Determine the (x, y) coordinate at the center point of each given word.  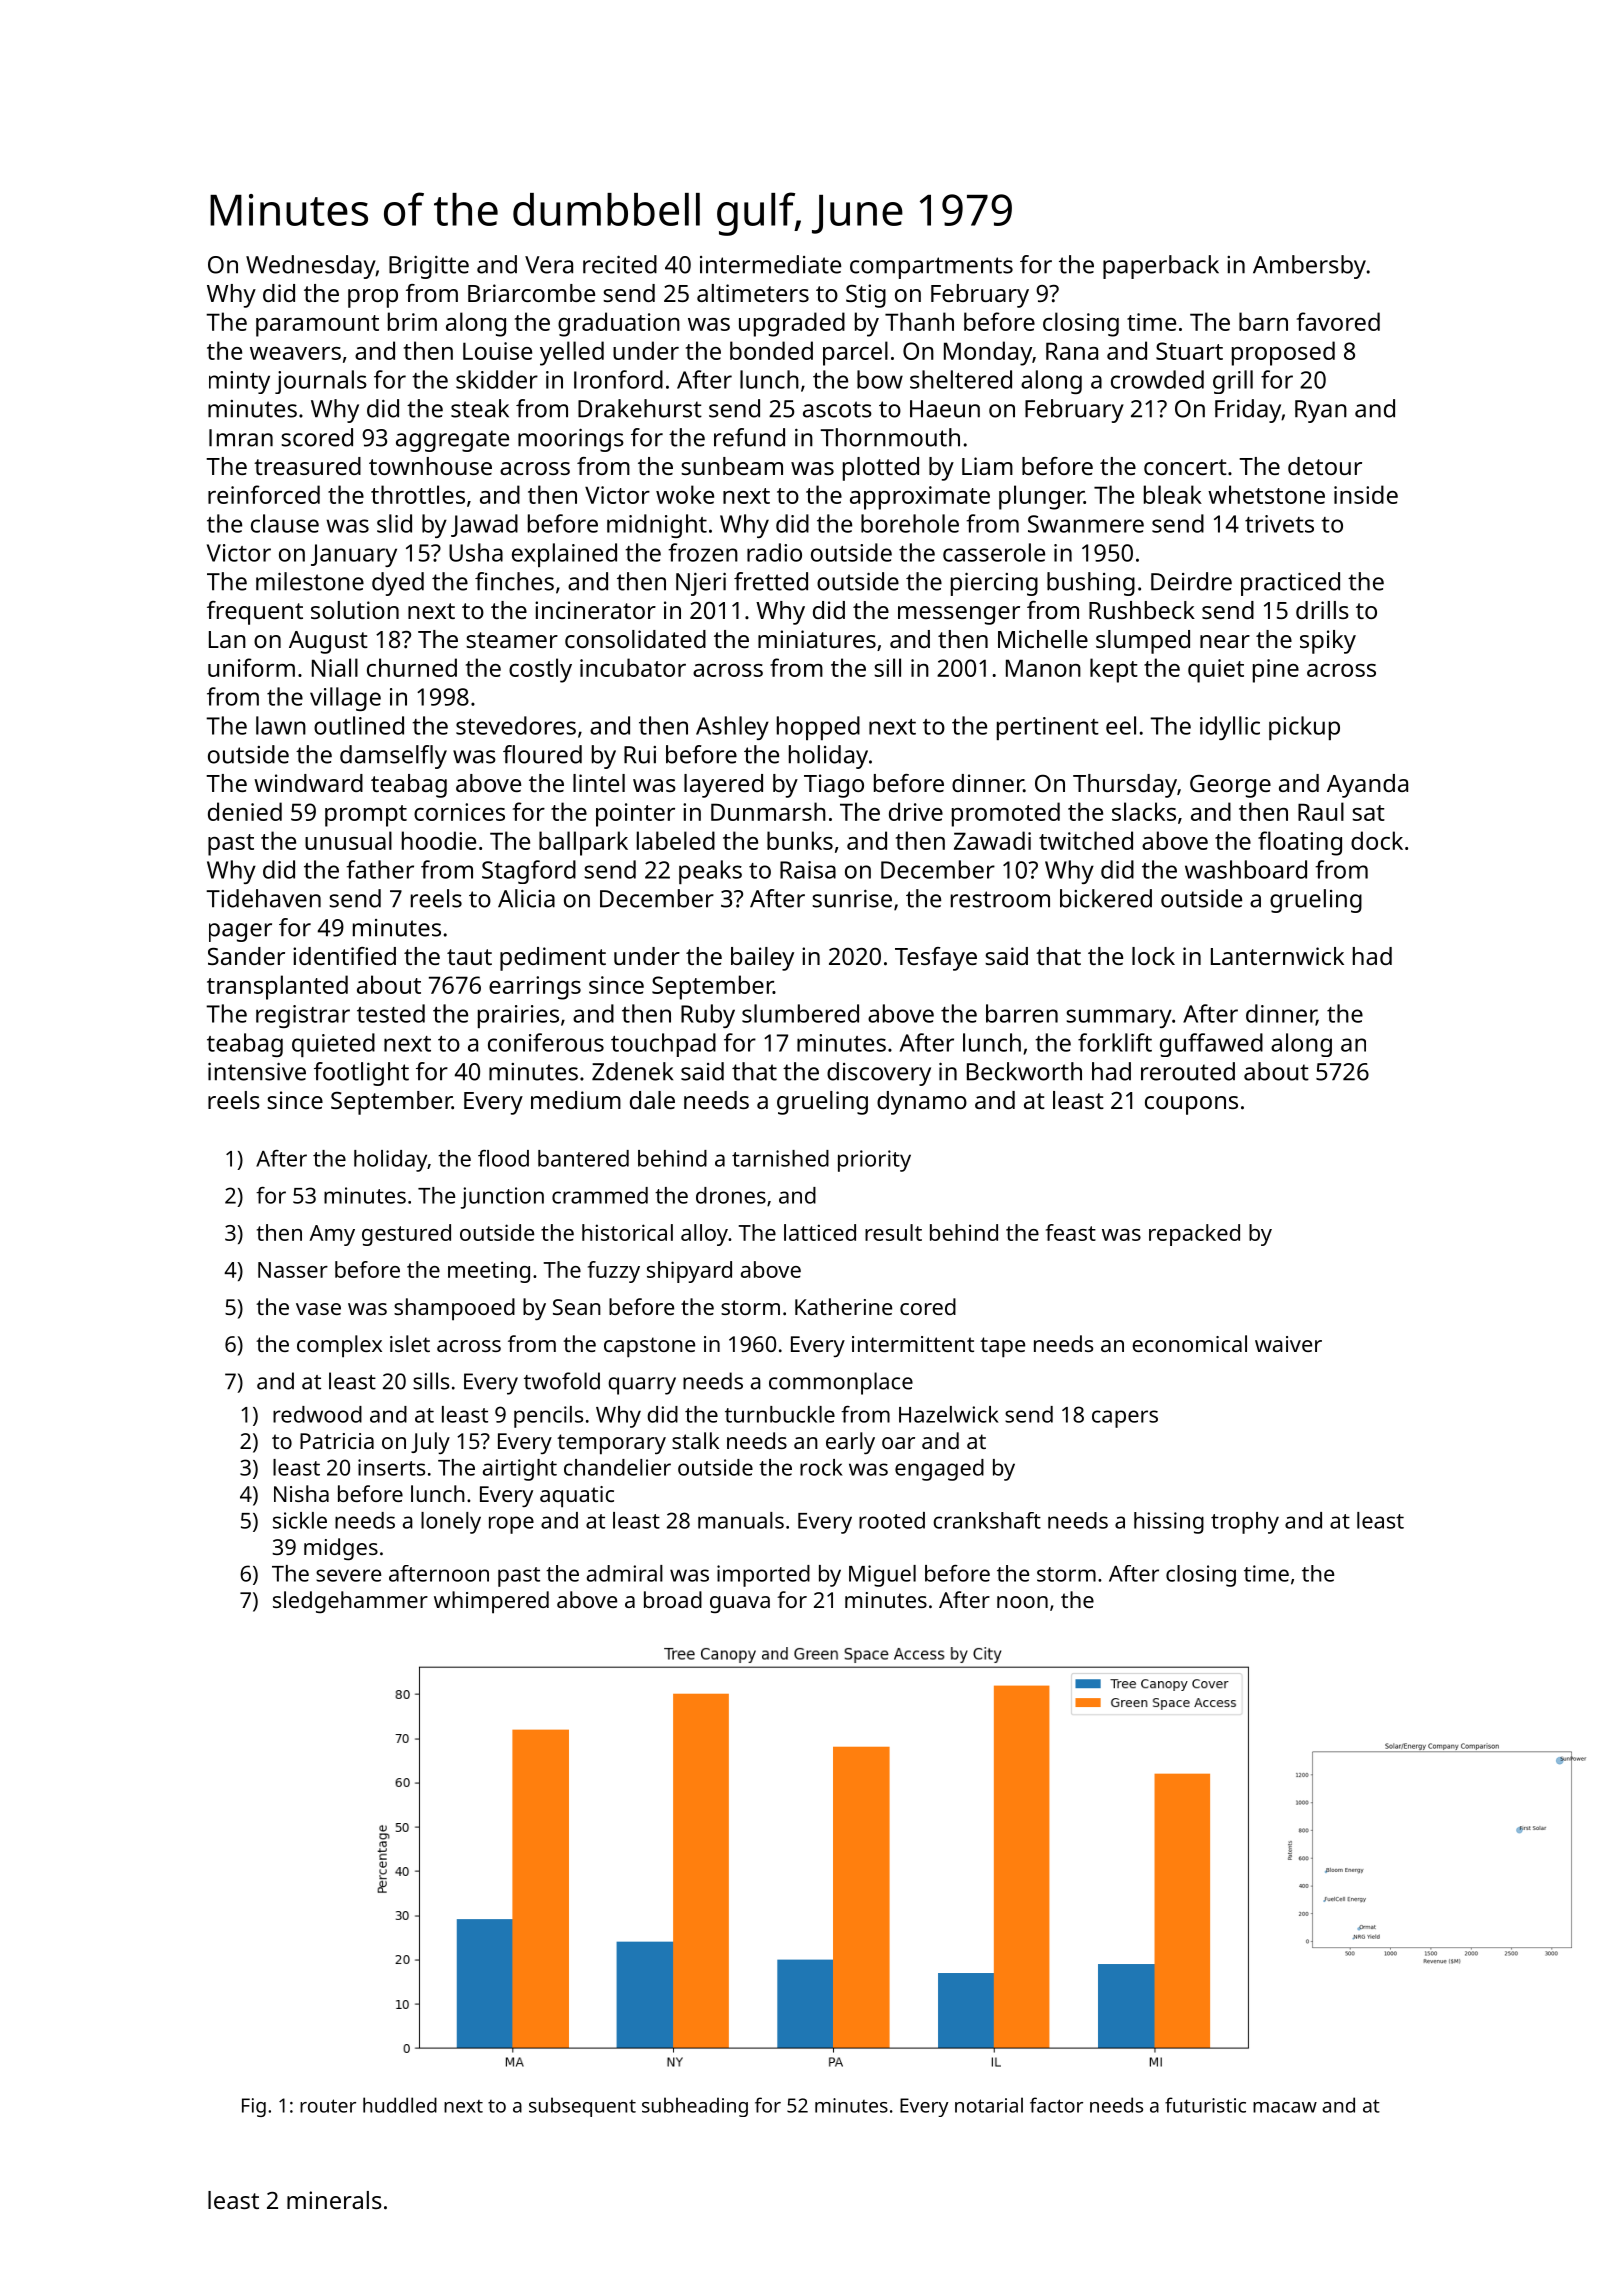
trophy (1245, 1523)
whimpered (491, 1602)
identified (344, 956)
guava (740, 1604)
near (1225, 641)
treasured (307, 466)
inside (1366, 494)
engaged (939, 1470)
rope (511, 1525)
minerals (334, 2200)
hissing (1169, 1523)
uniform (251, 667)
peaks (710, 872)
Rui (640, 755)
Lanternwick (1277, 956)
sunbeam (732, 466)
